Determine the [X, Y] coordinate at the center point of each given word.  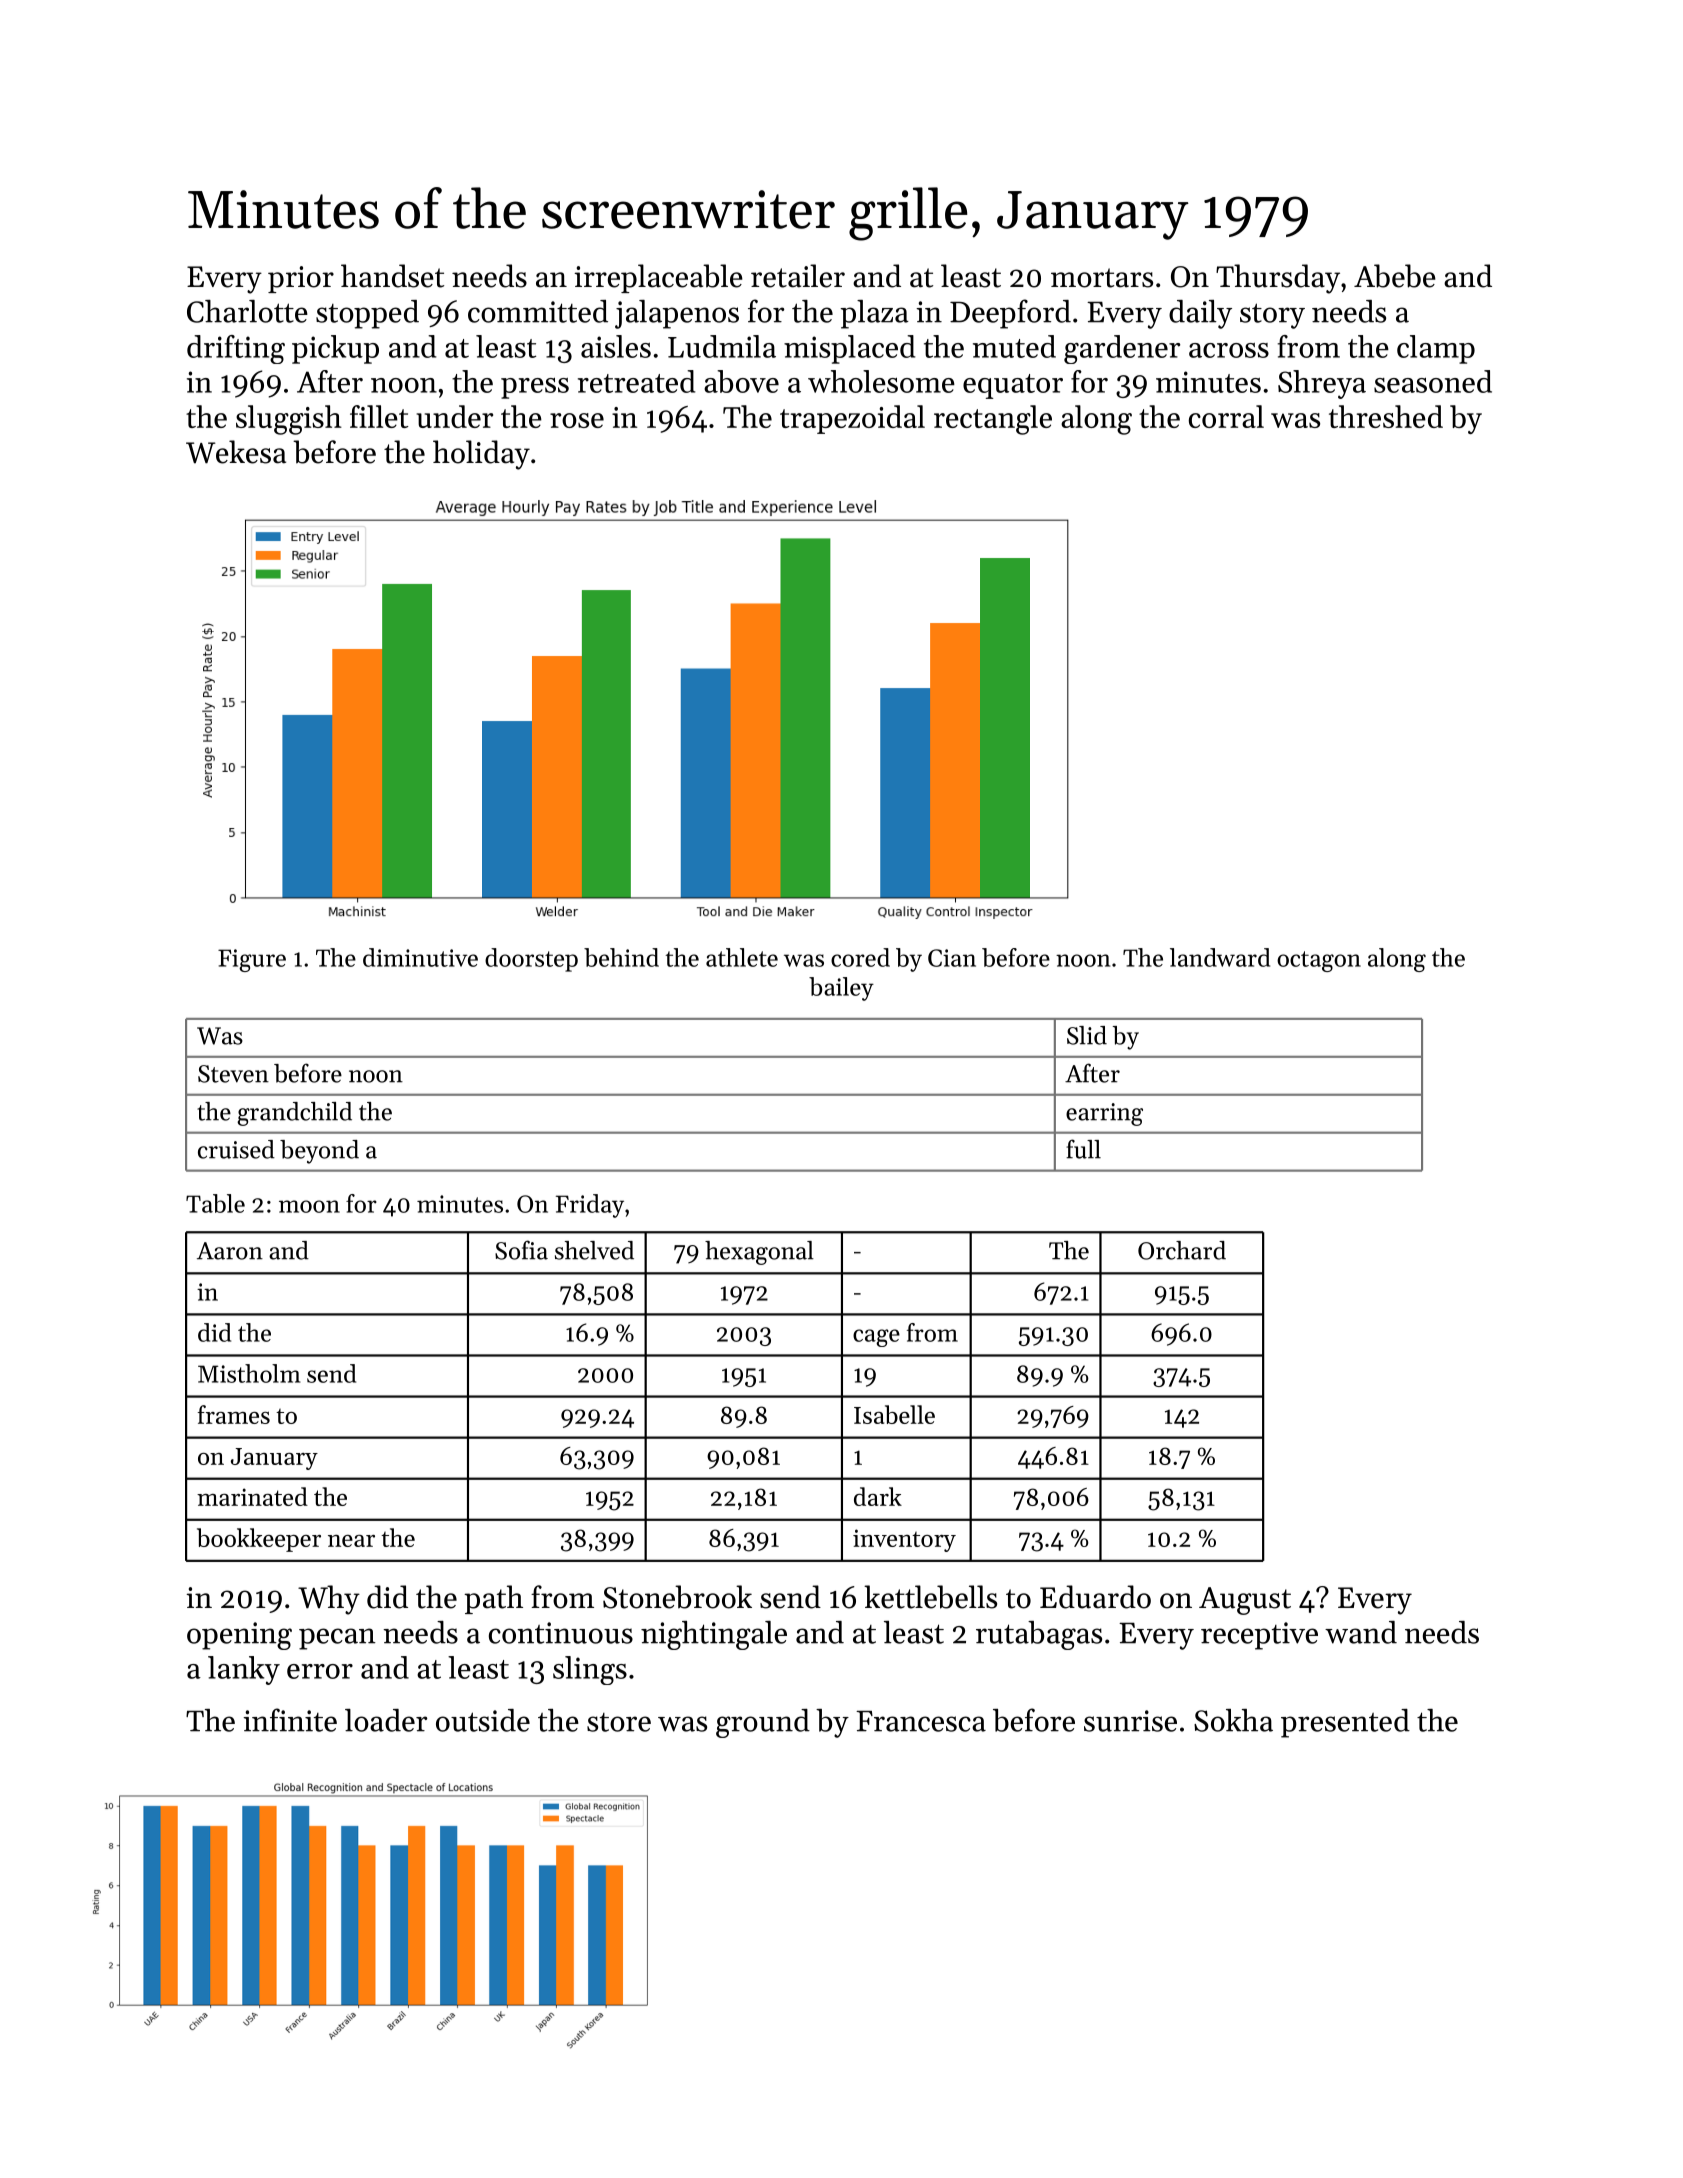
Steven [233, 1074]
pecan [337, 1639]
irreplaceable [658, 278]
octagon [1319, 961]
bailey [841, 989]
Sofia [521, 1250]
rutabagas [1039, 1635]
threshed [1386, 416]
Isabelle [894, 1414]
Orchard [1182, 1250]
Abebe [1395, 276]
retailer [798, 276]
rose [577, 420]
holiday [481, 455]
